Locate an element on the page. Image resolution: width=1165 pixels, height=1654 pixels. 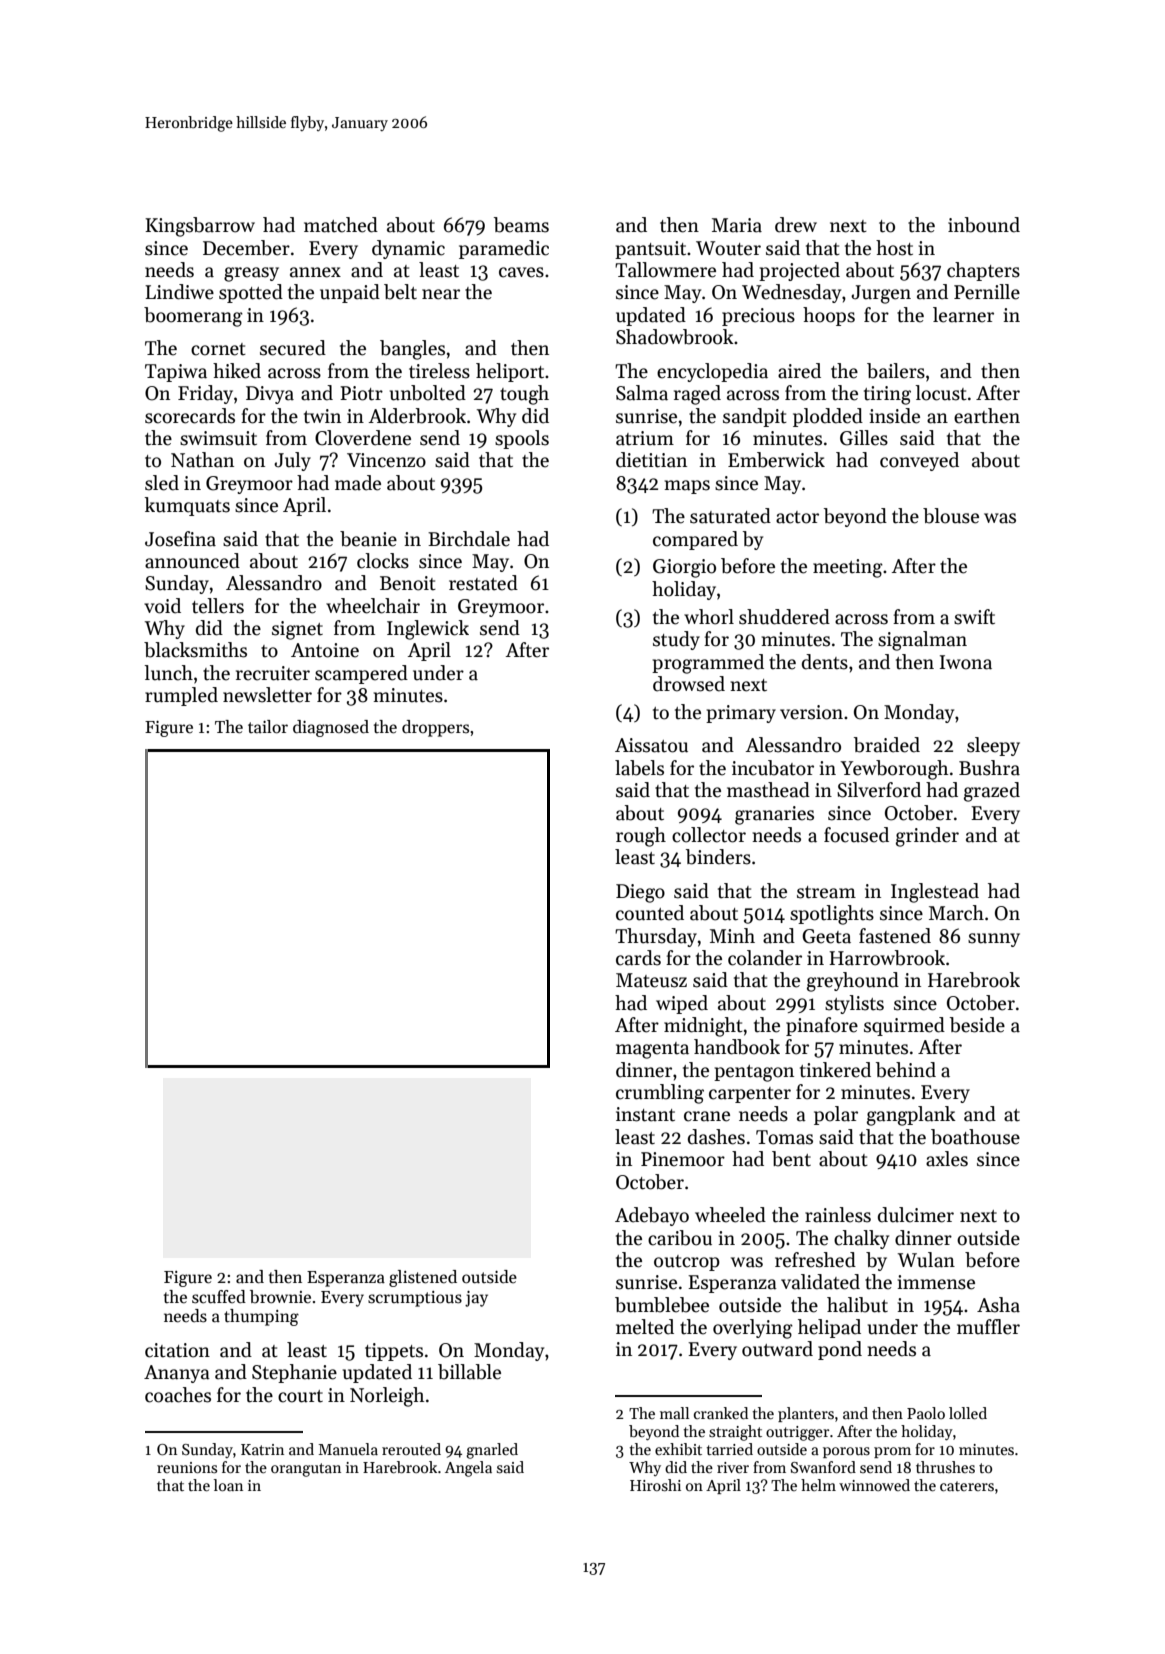
caterers is located at coordinates (967, 1486).
